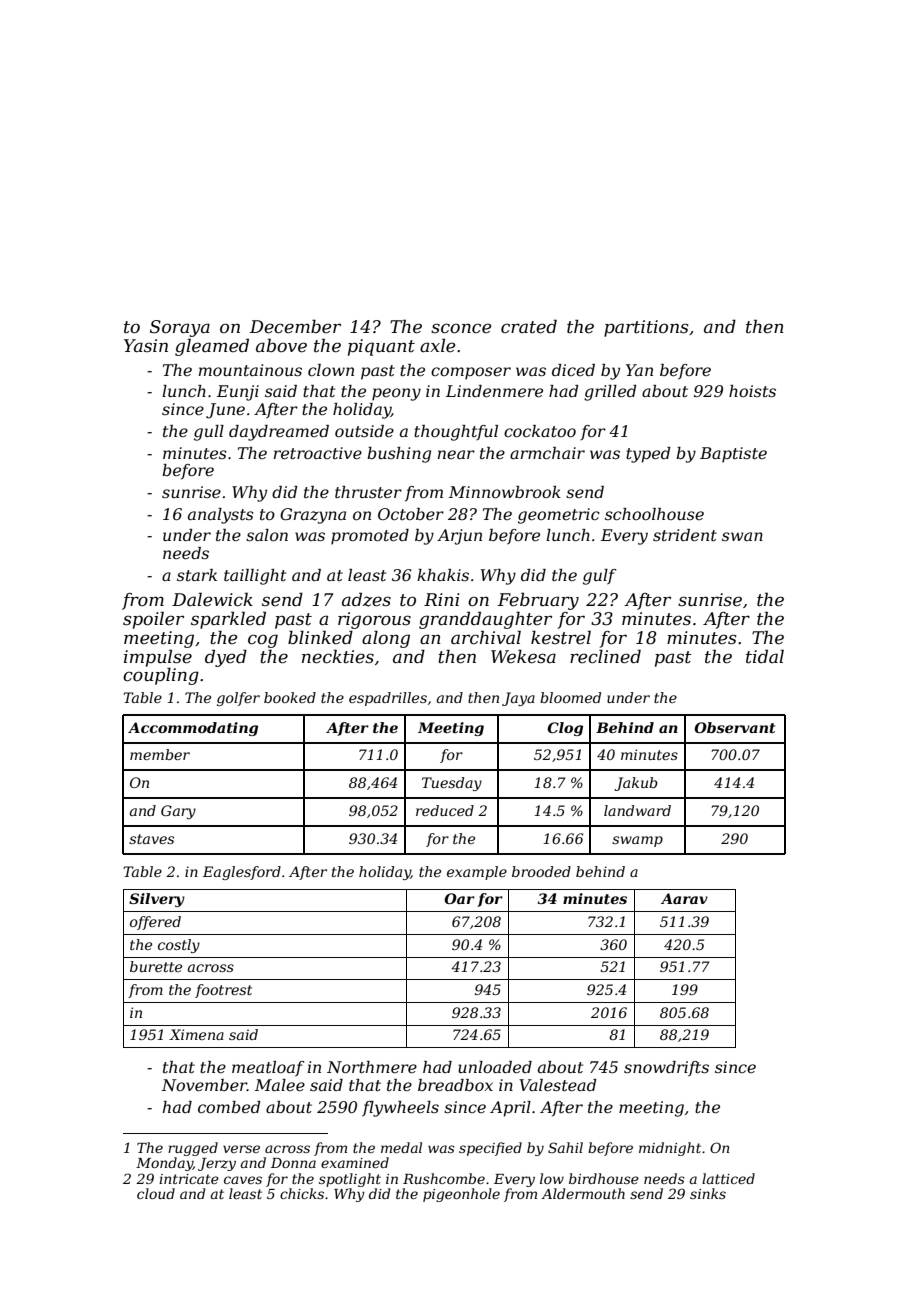 This screenshot has width=908, height=1316. I want to click on sparkled, so click(228, 620).
